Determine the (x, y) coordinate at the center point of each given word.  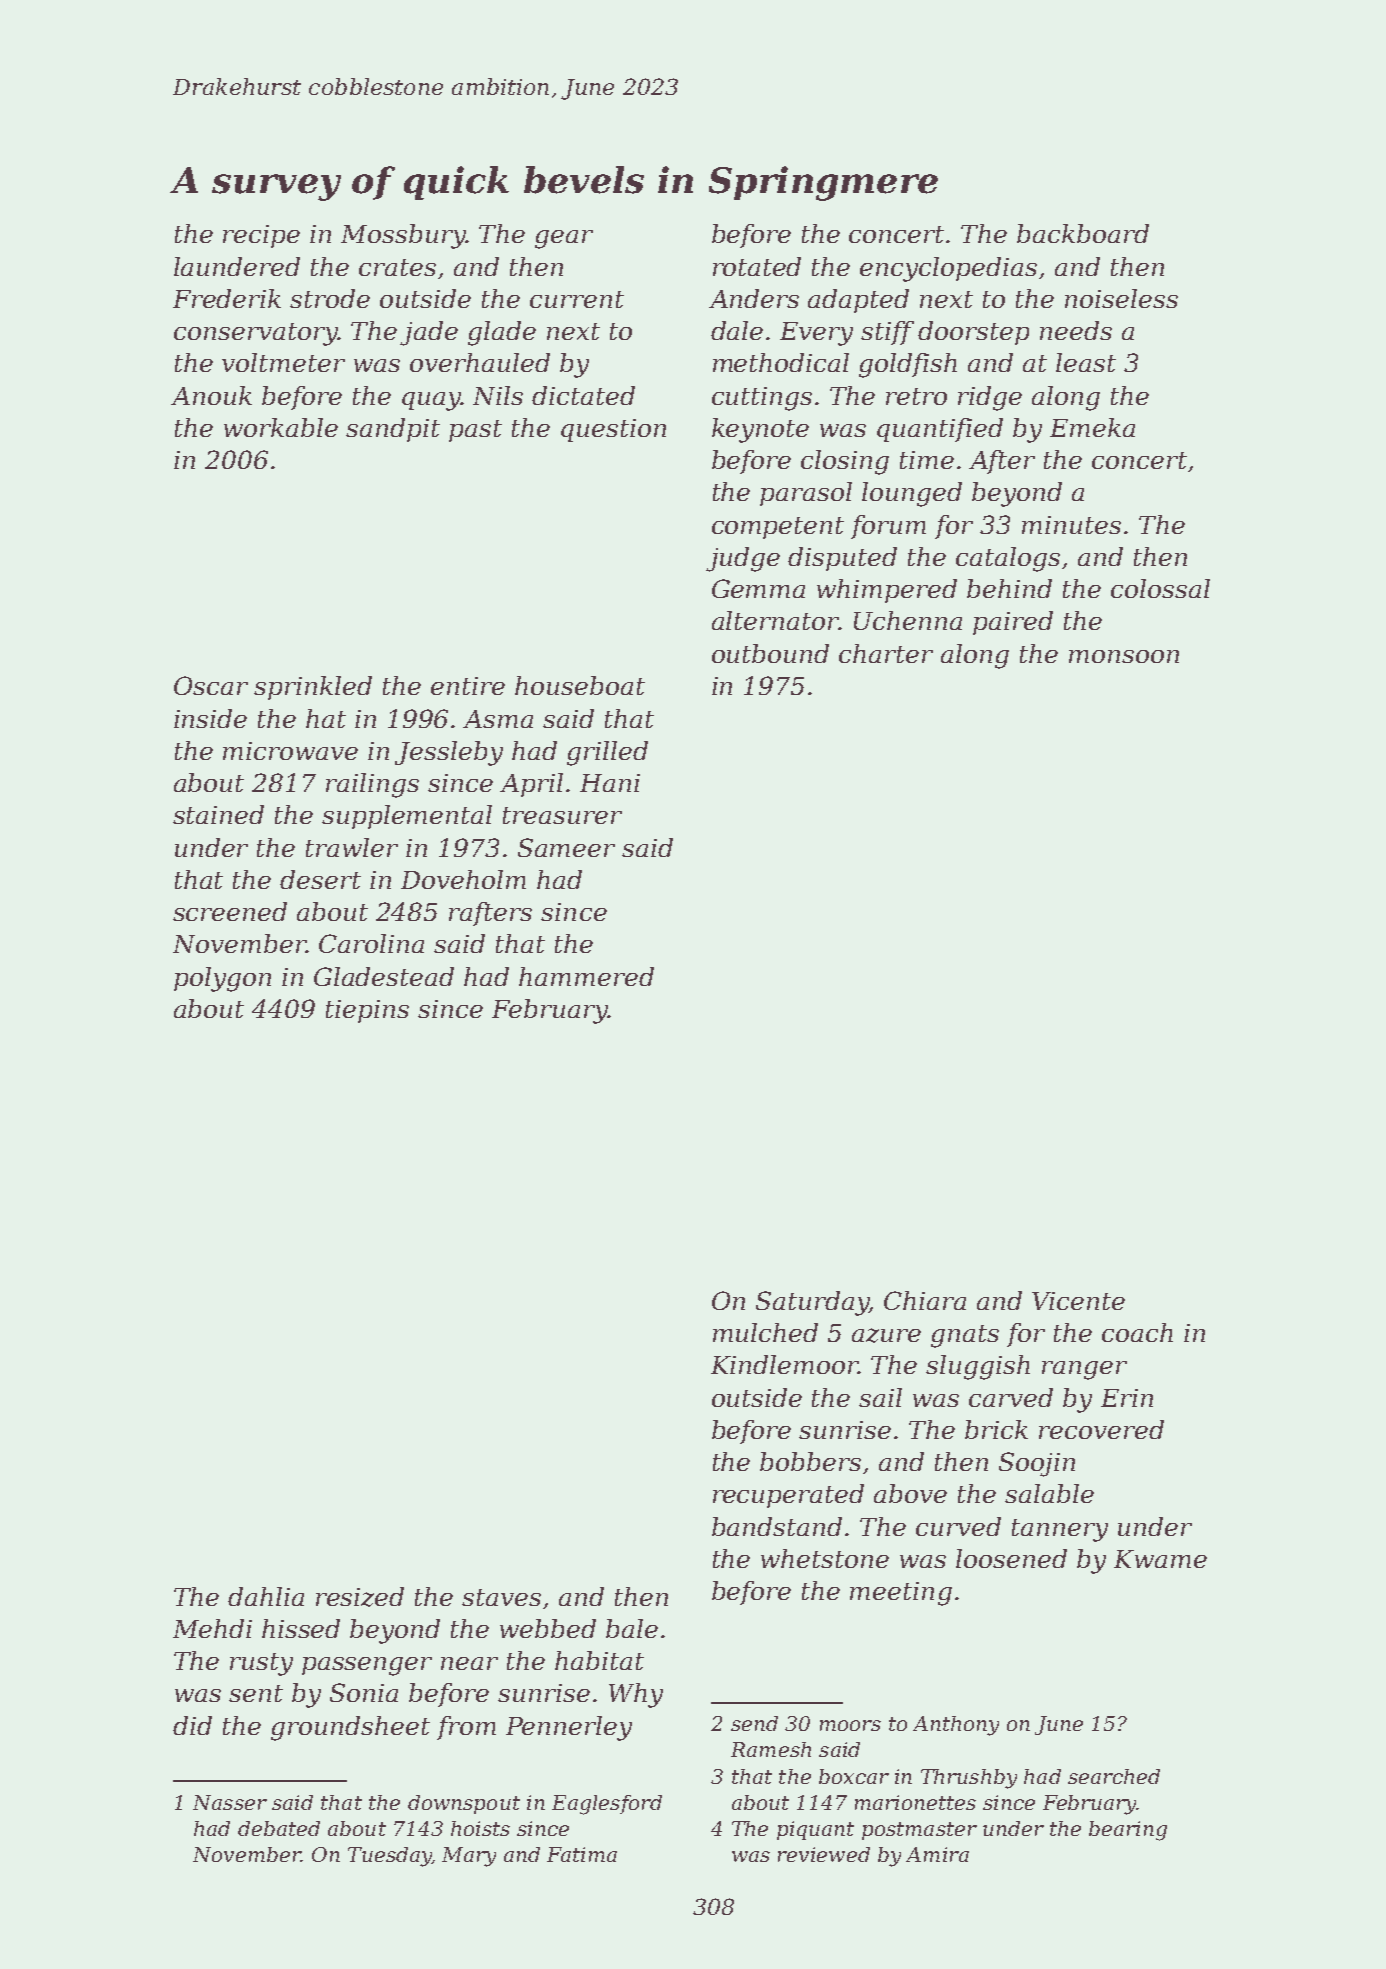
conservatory (256, 334)
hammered (586, 976)
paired (1013, 623)
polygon (222, 979)
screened (230, 911)
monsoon (1124, 656)
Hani (610, 783)
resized (360, 1597)
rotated (757, 266)
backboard (1083, 233)
